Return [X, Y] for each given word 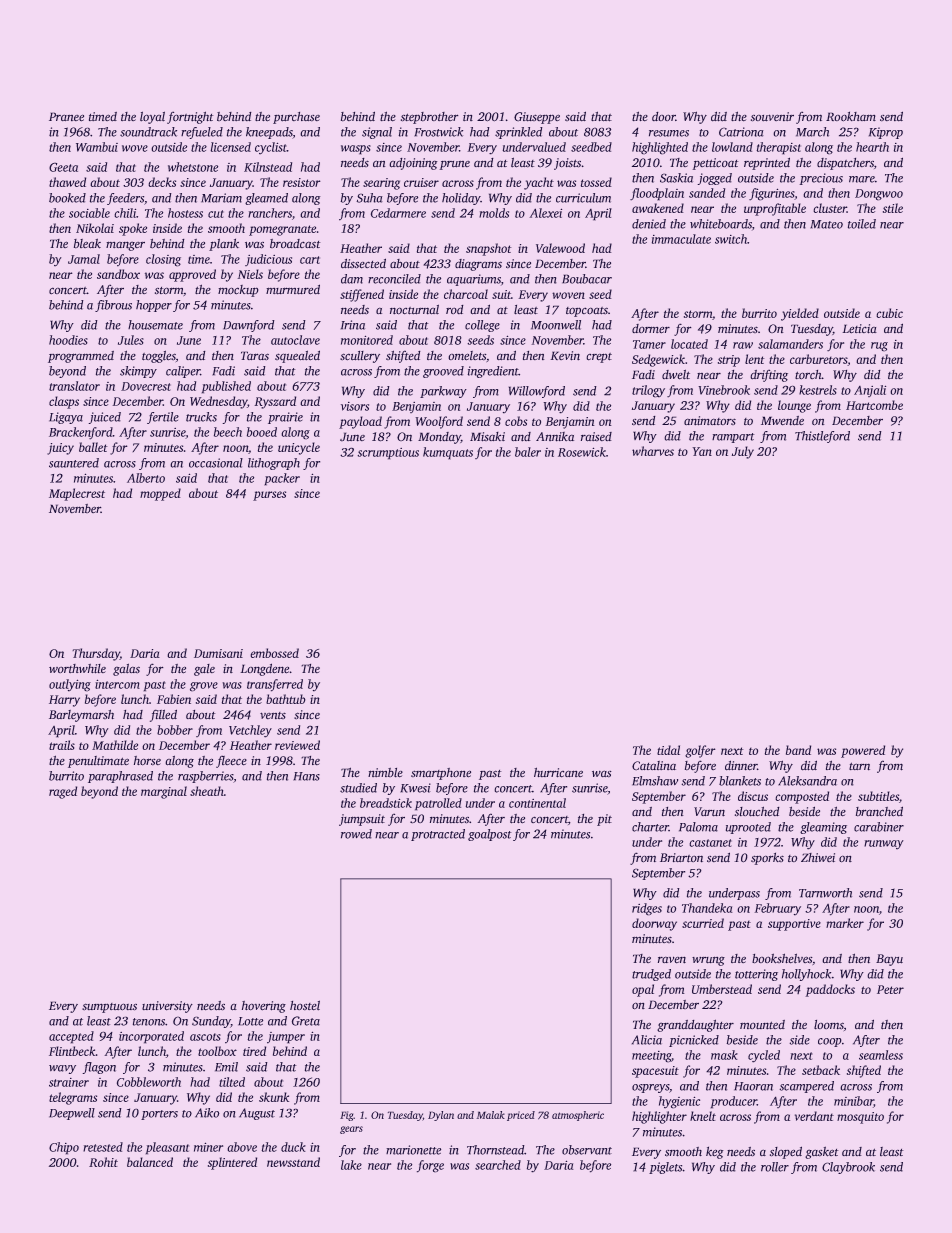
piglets [665, 1168]
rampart [733, 438]
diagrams [478, 265]
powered [863, 751]
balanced [150, 1162]
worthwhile [77, 669]
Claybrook [848, 1168]
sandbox [118, 274]
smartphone [441, 774]
